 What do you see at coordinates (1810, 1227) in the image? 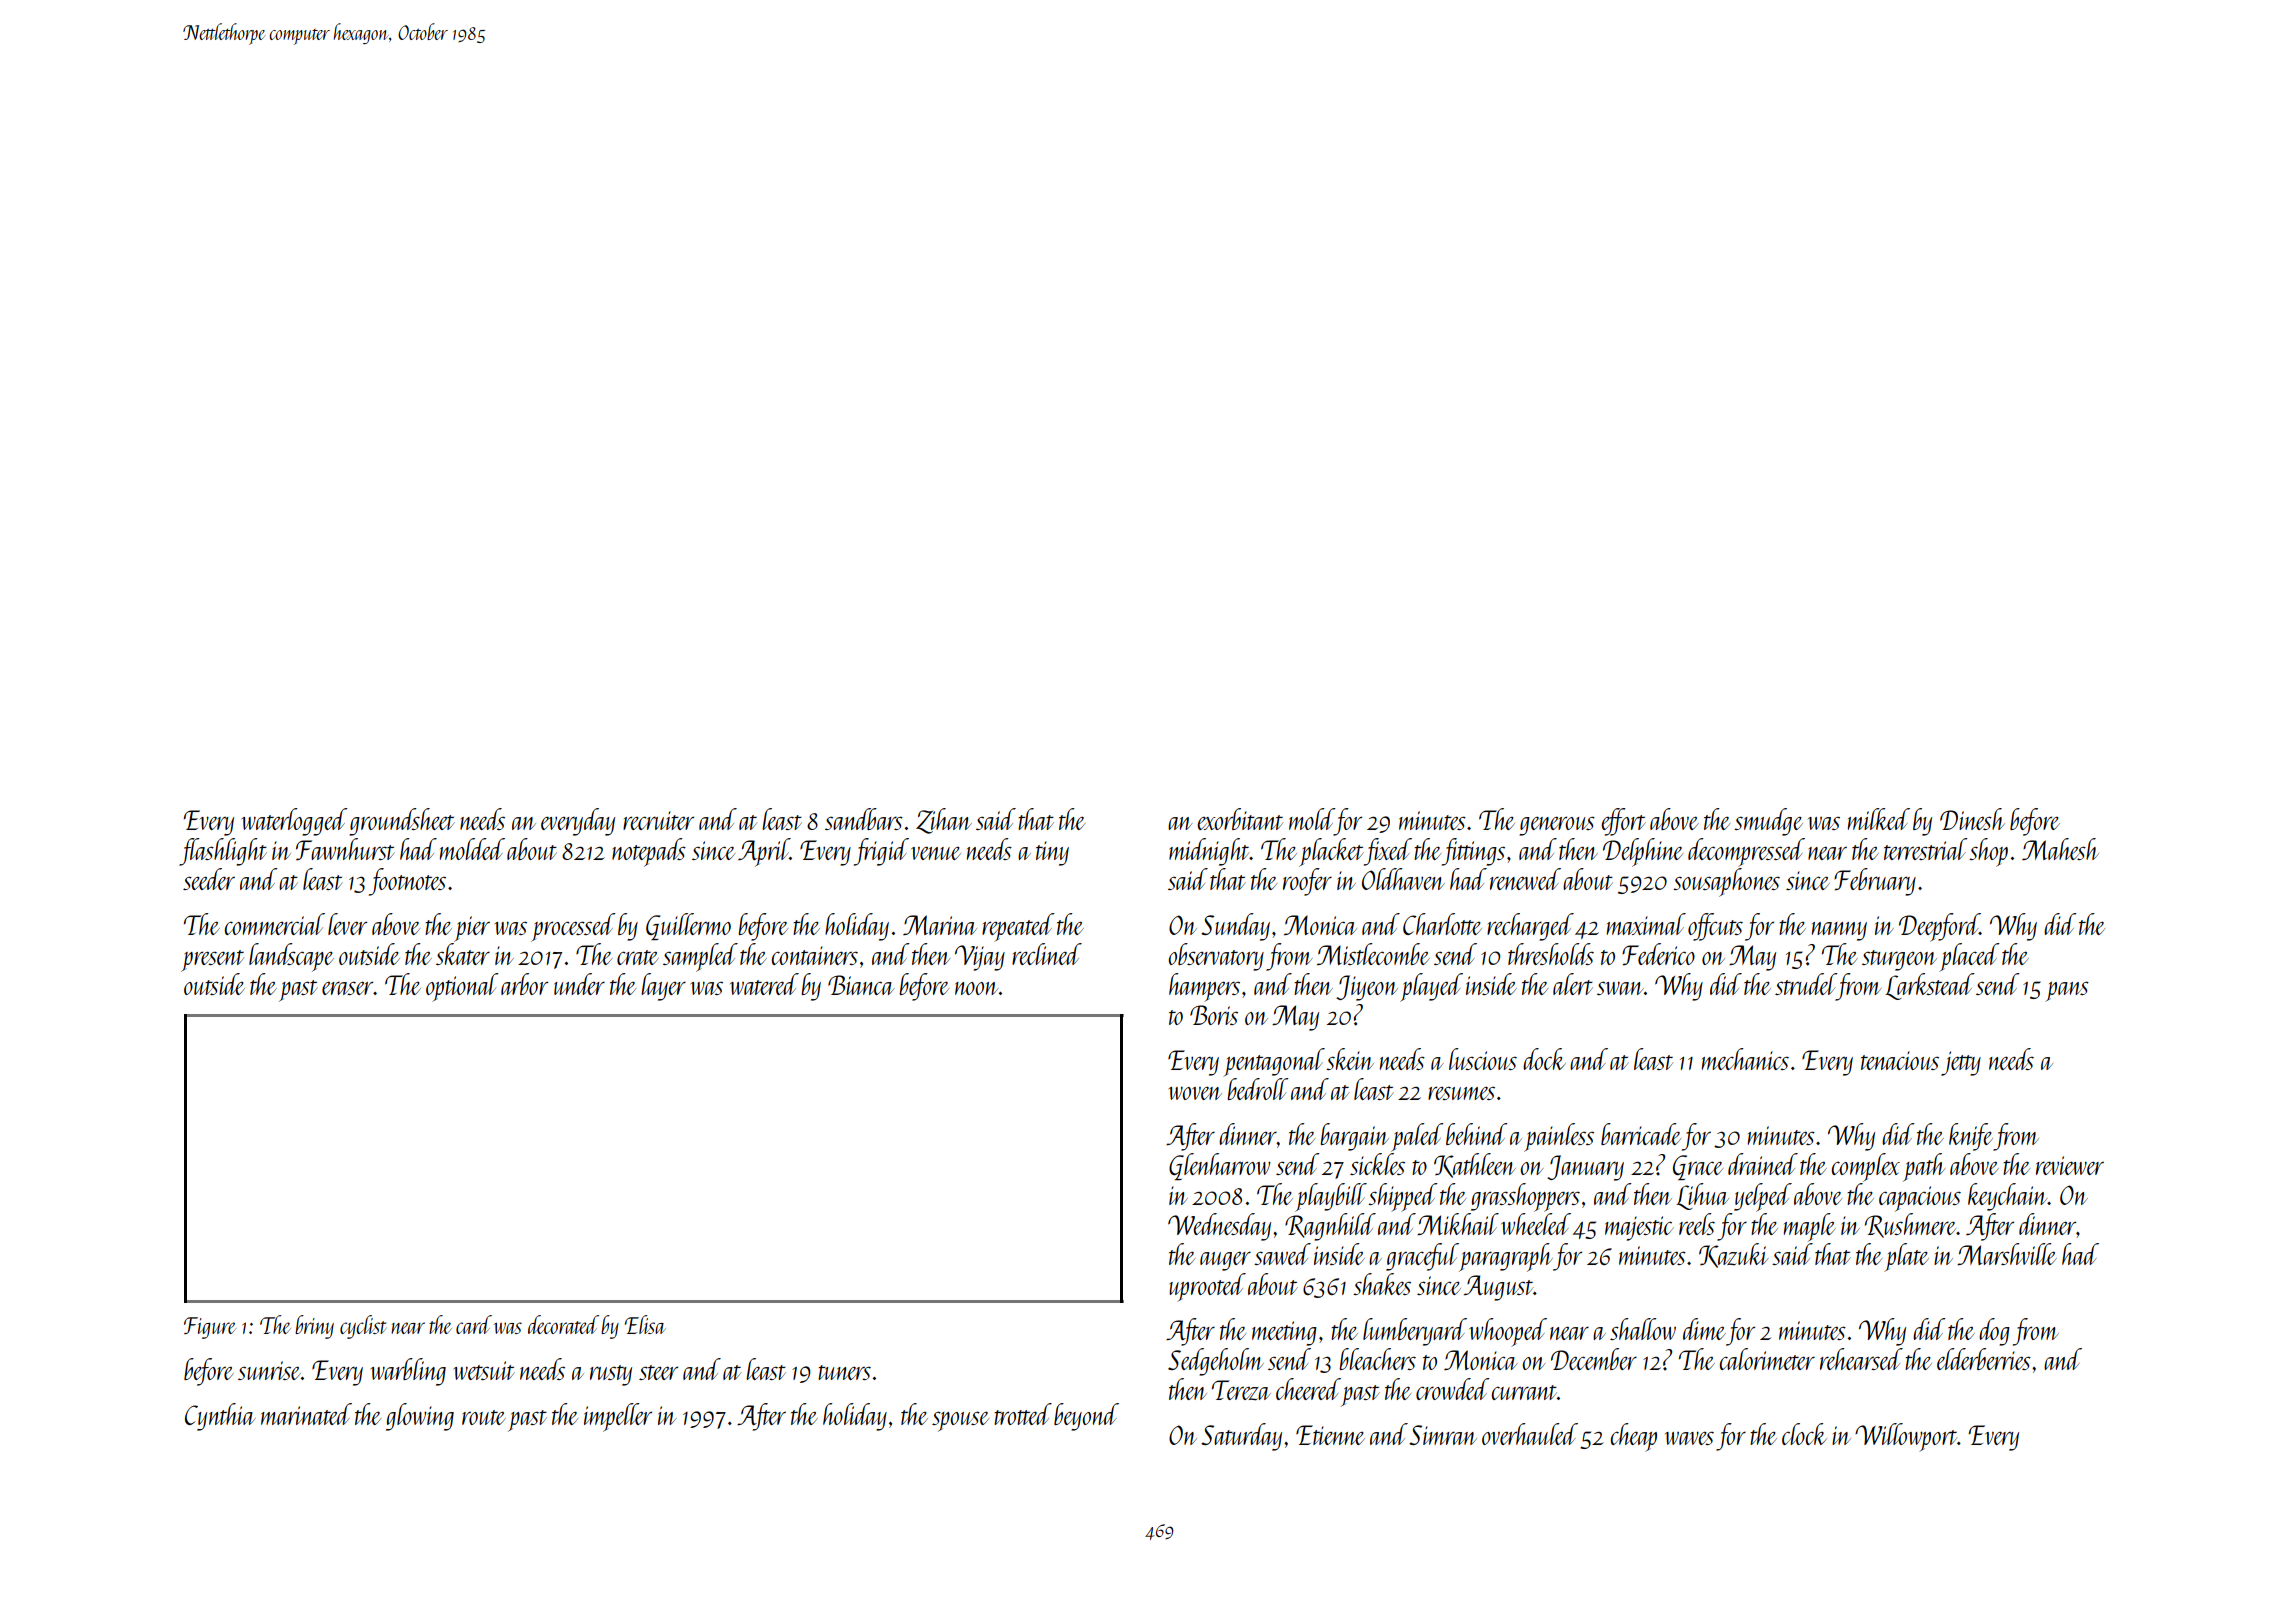
I see `maple` at bounding box center [1810, 1227].
